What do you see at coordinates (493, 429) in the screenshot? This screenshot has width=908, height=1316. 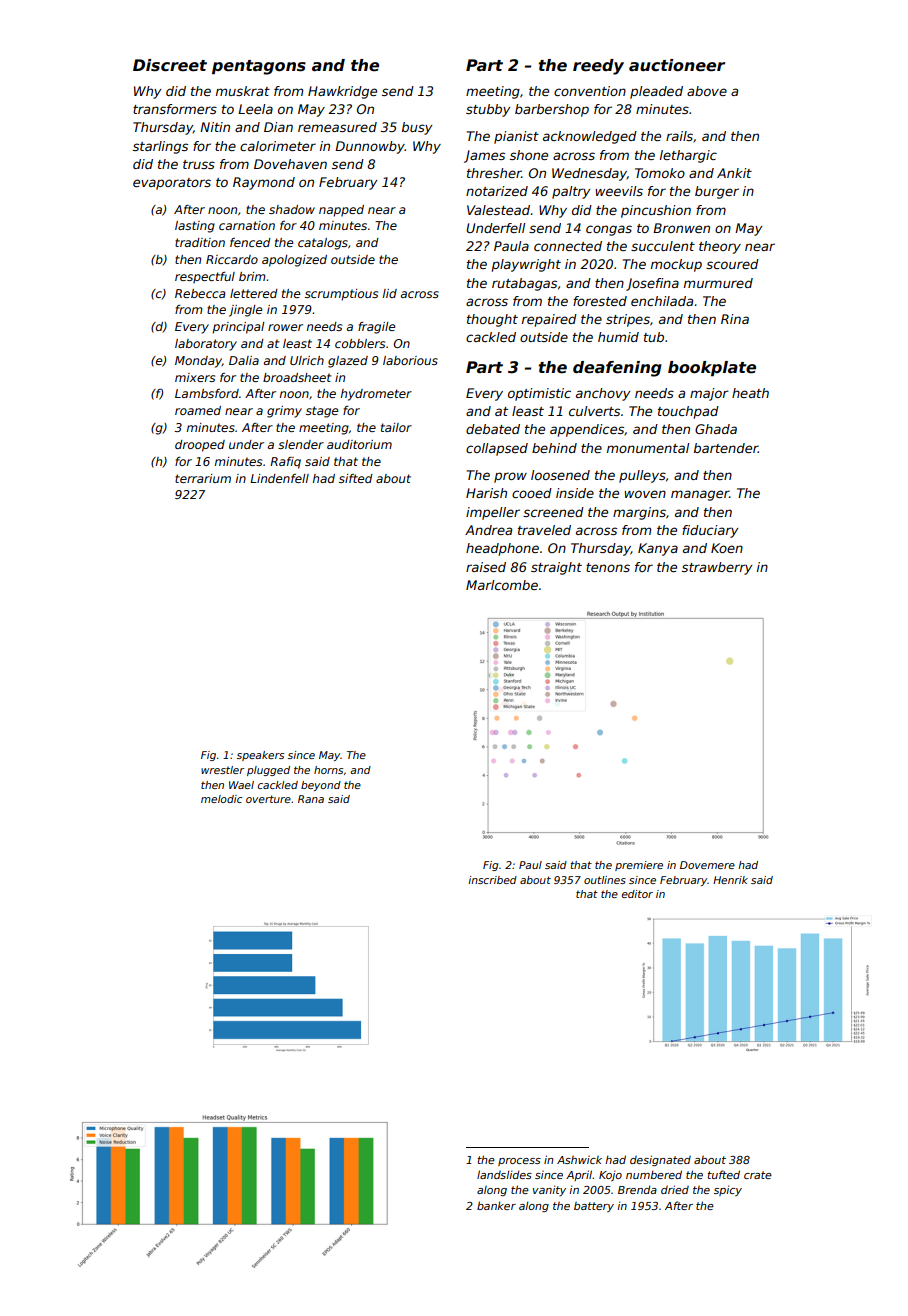 I see `debated` at bounding box center [493, 429].
